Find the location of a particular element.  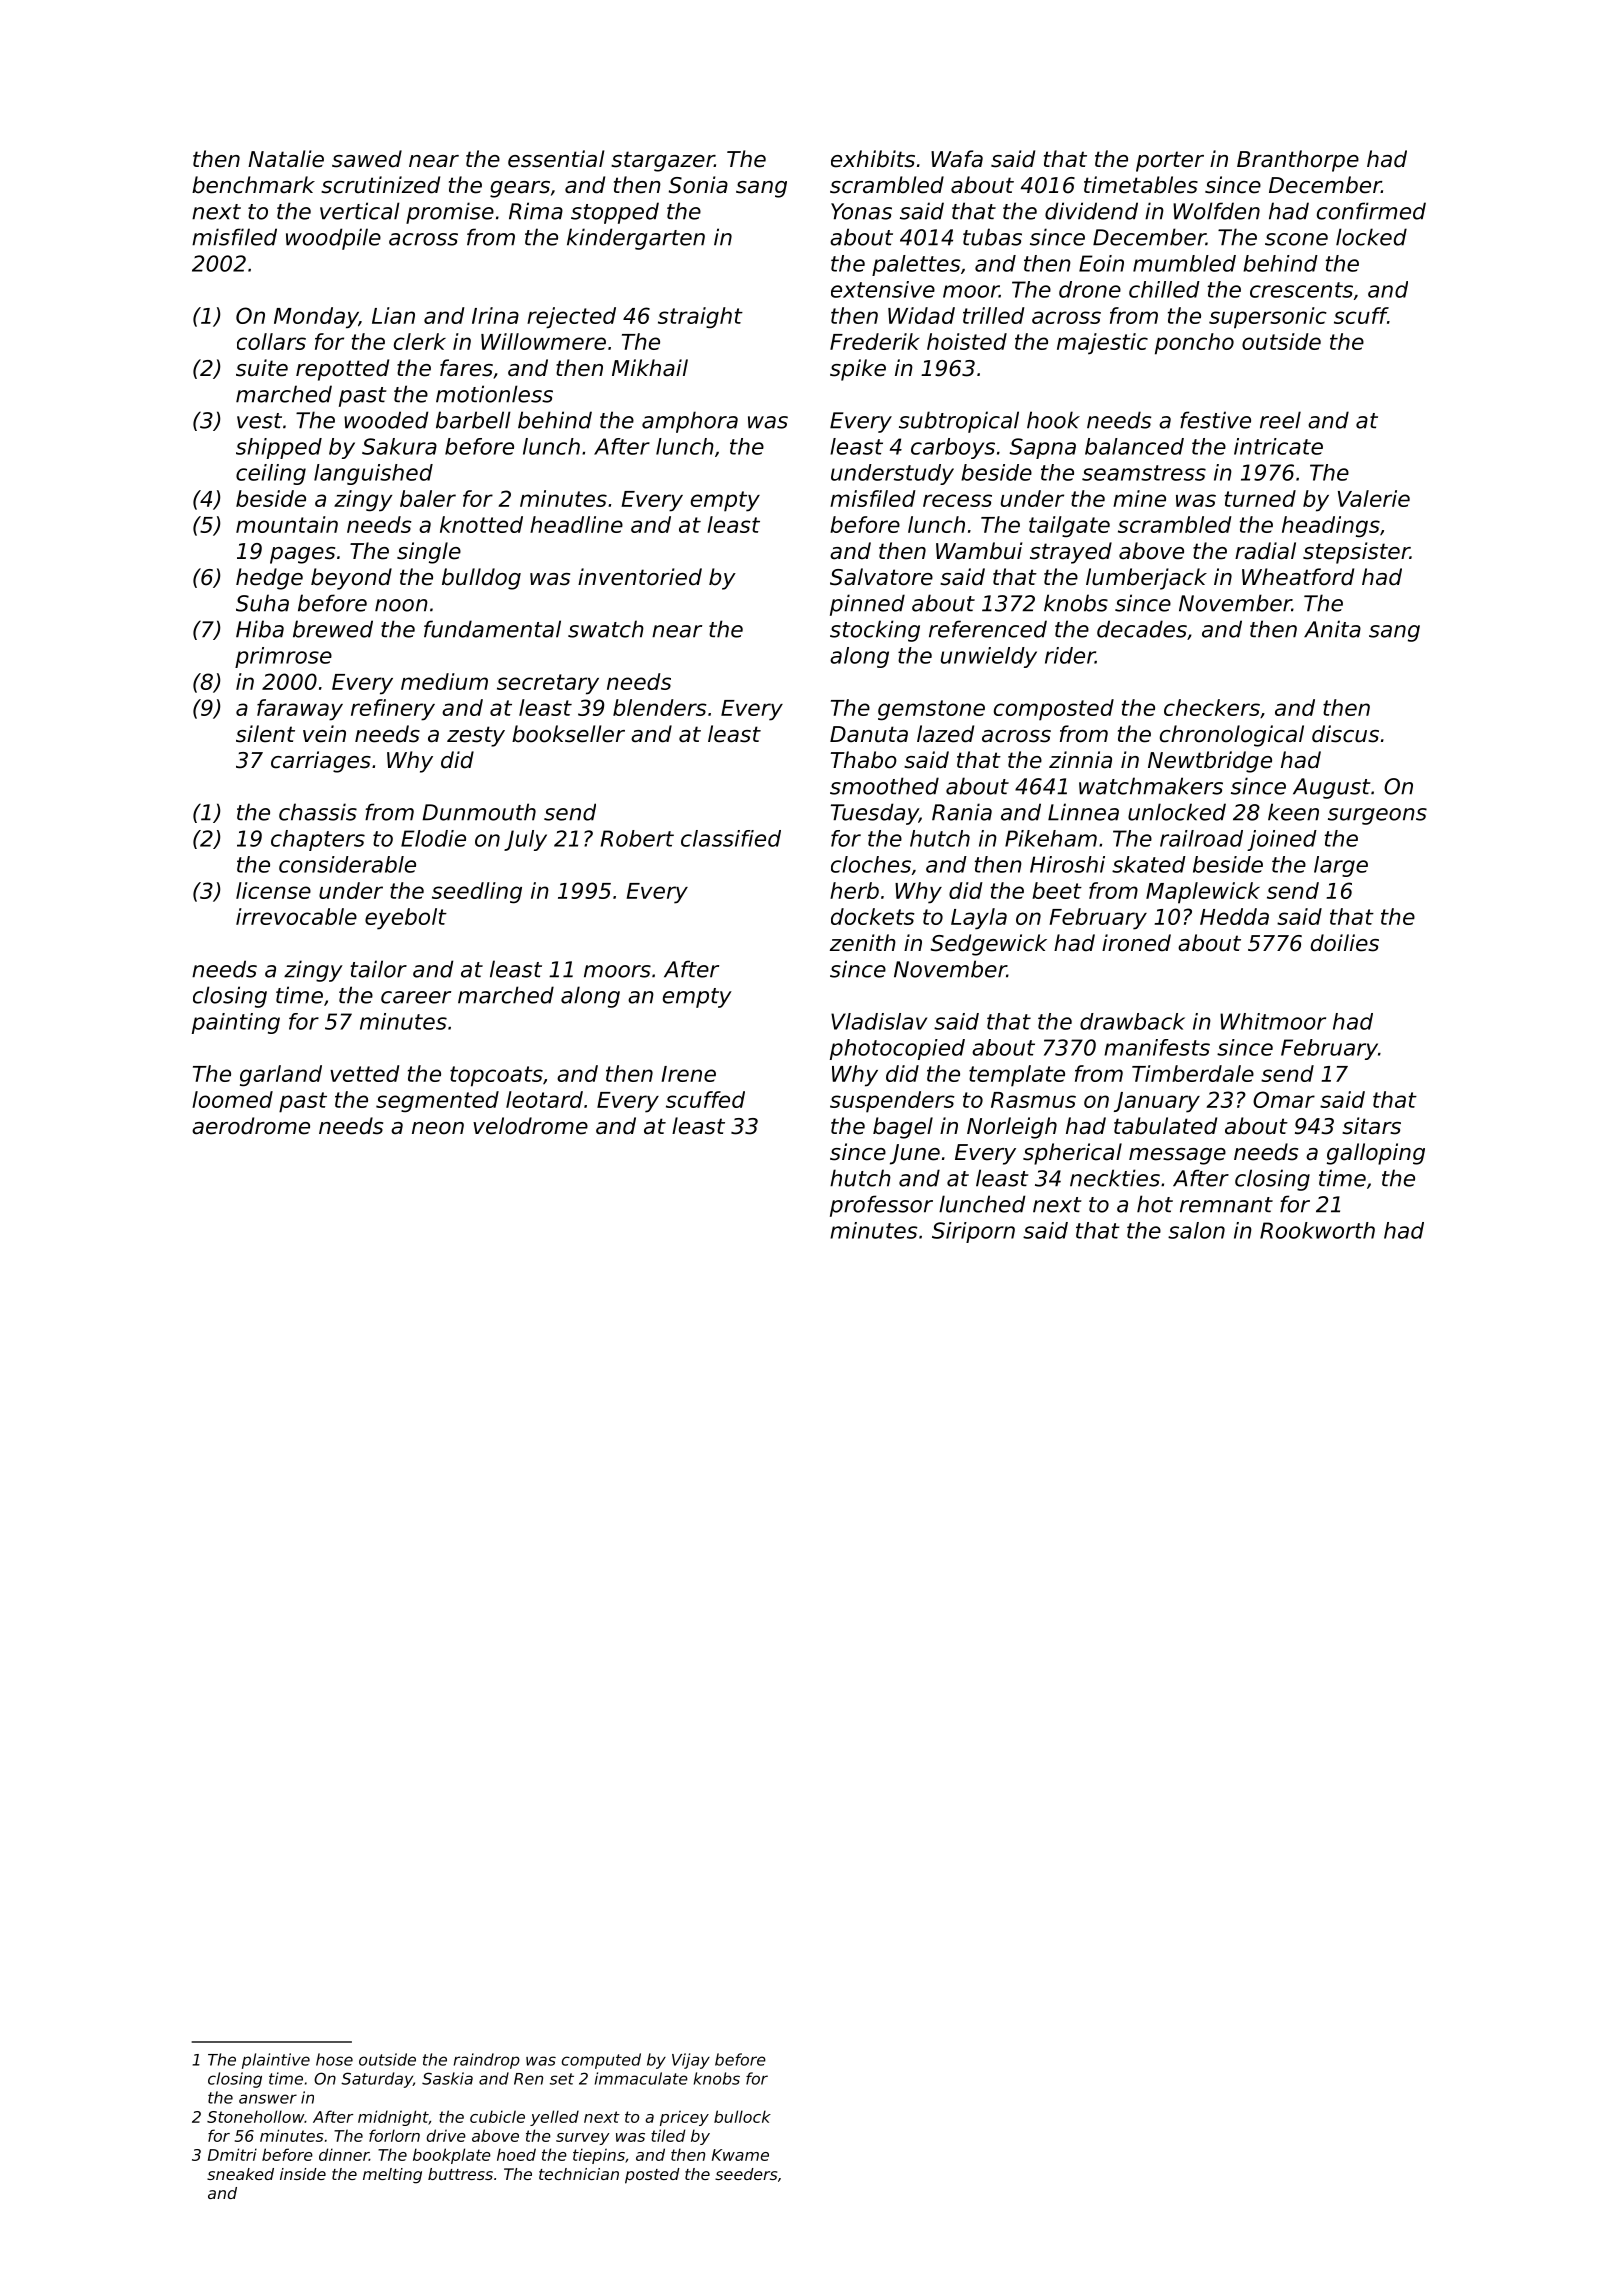

Vijay is located at coordinates (691, 2061).
